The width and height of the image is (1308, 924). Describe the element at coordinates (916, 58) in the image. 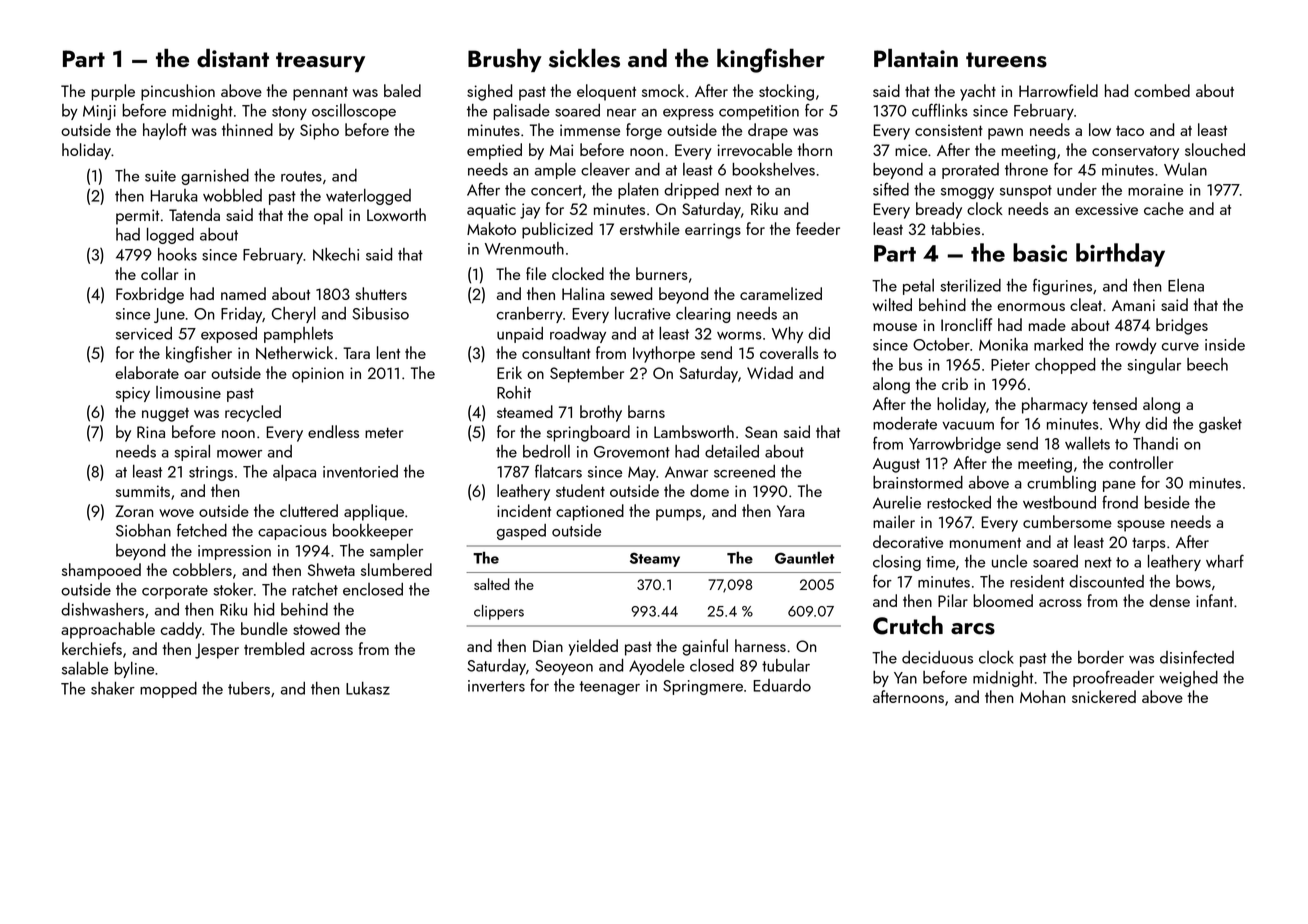

I see `Plantain` at that location.
